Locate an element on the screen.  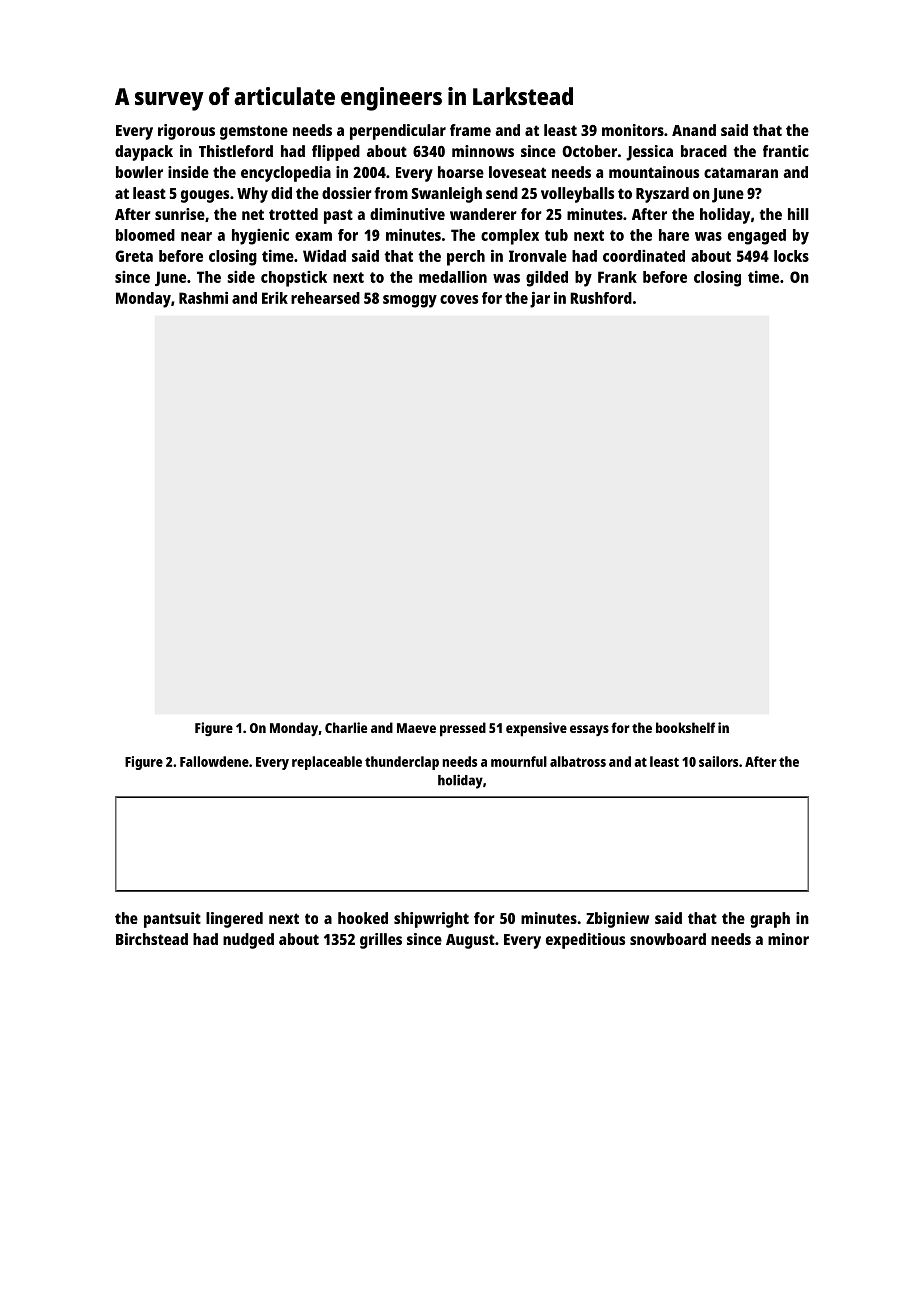
Rushford is located at coordinates (601, 298).
